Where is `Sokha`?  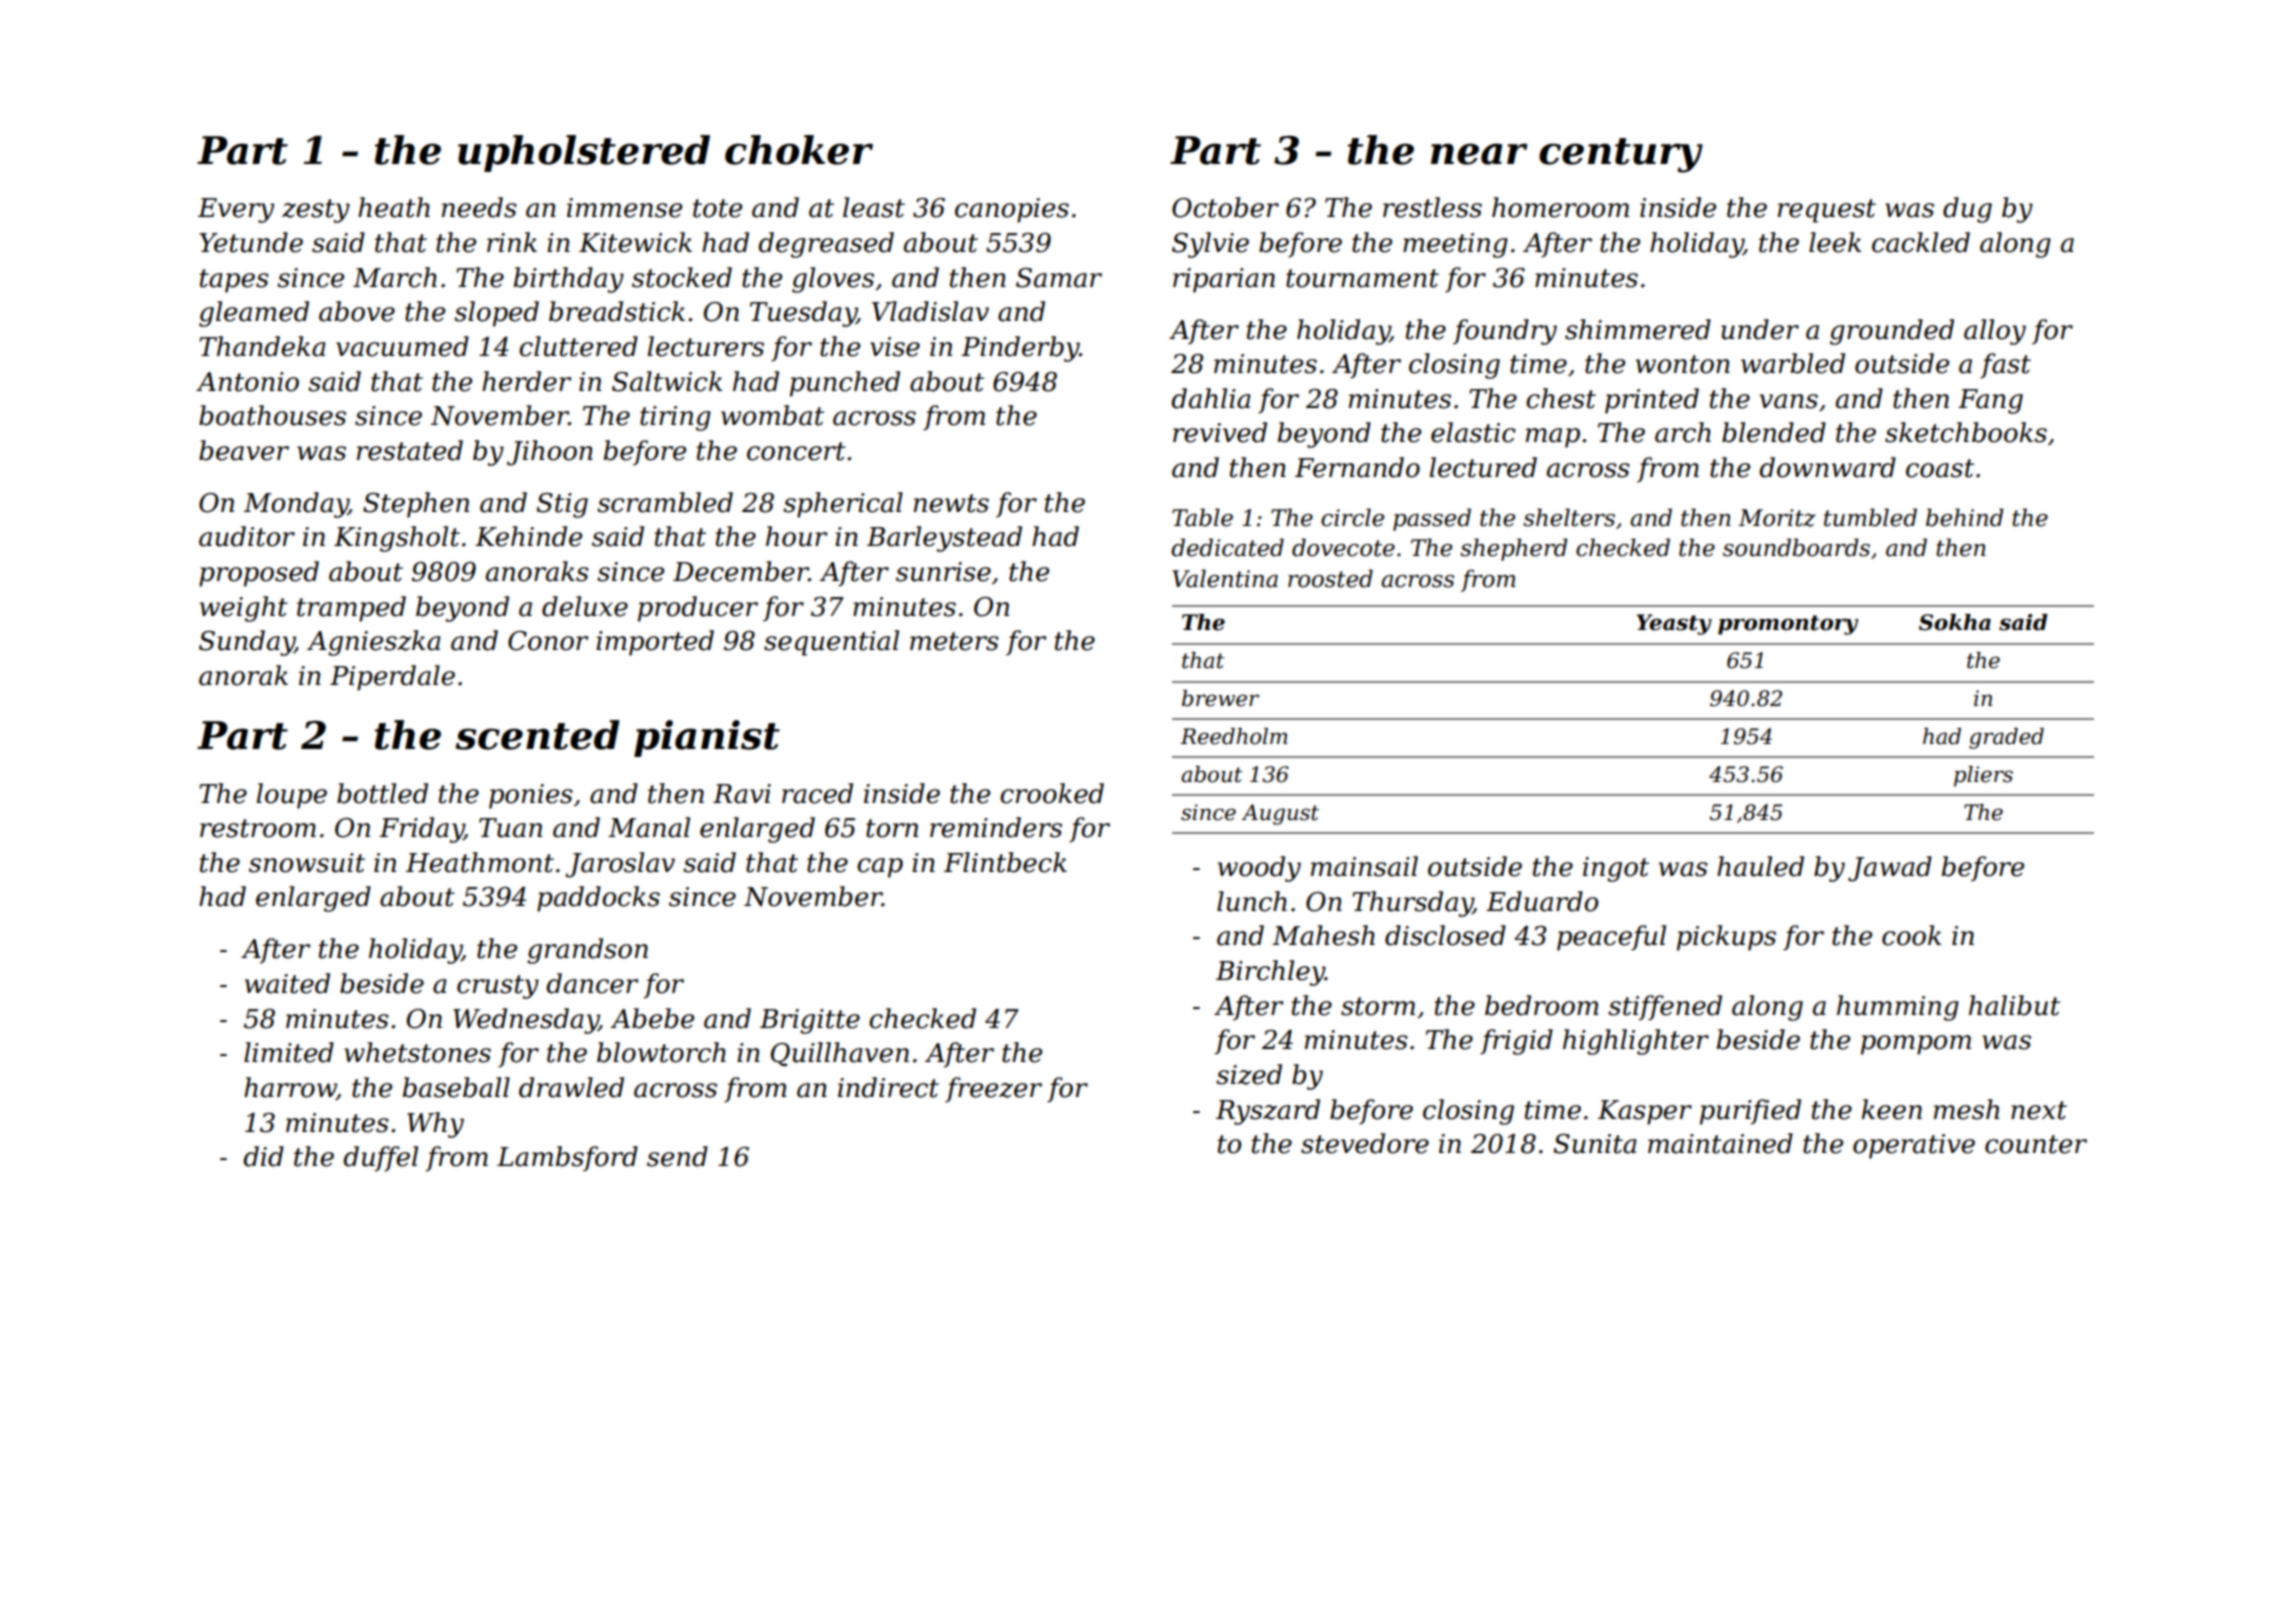
Sokha is located at coordinates (1955, 622).
